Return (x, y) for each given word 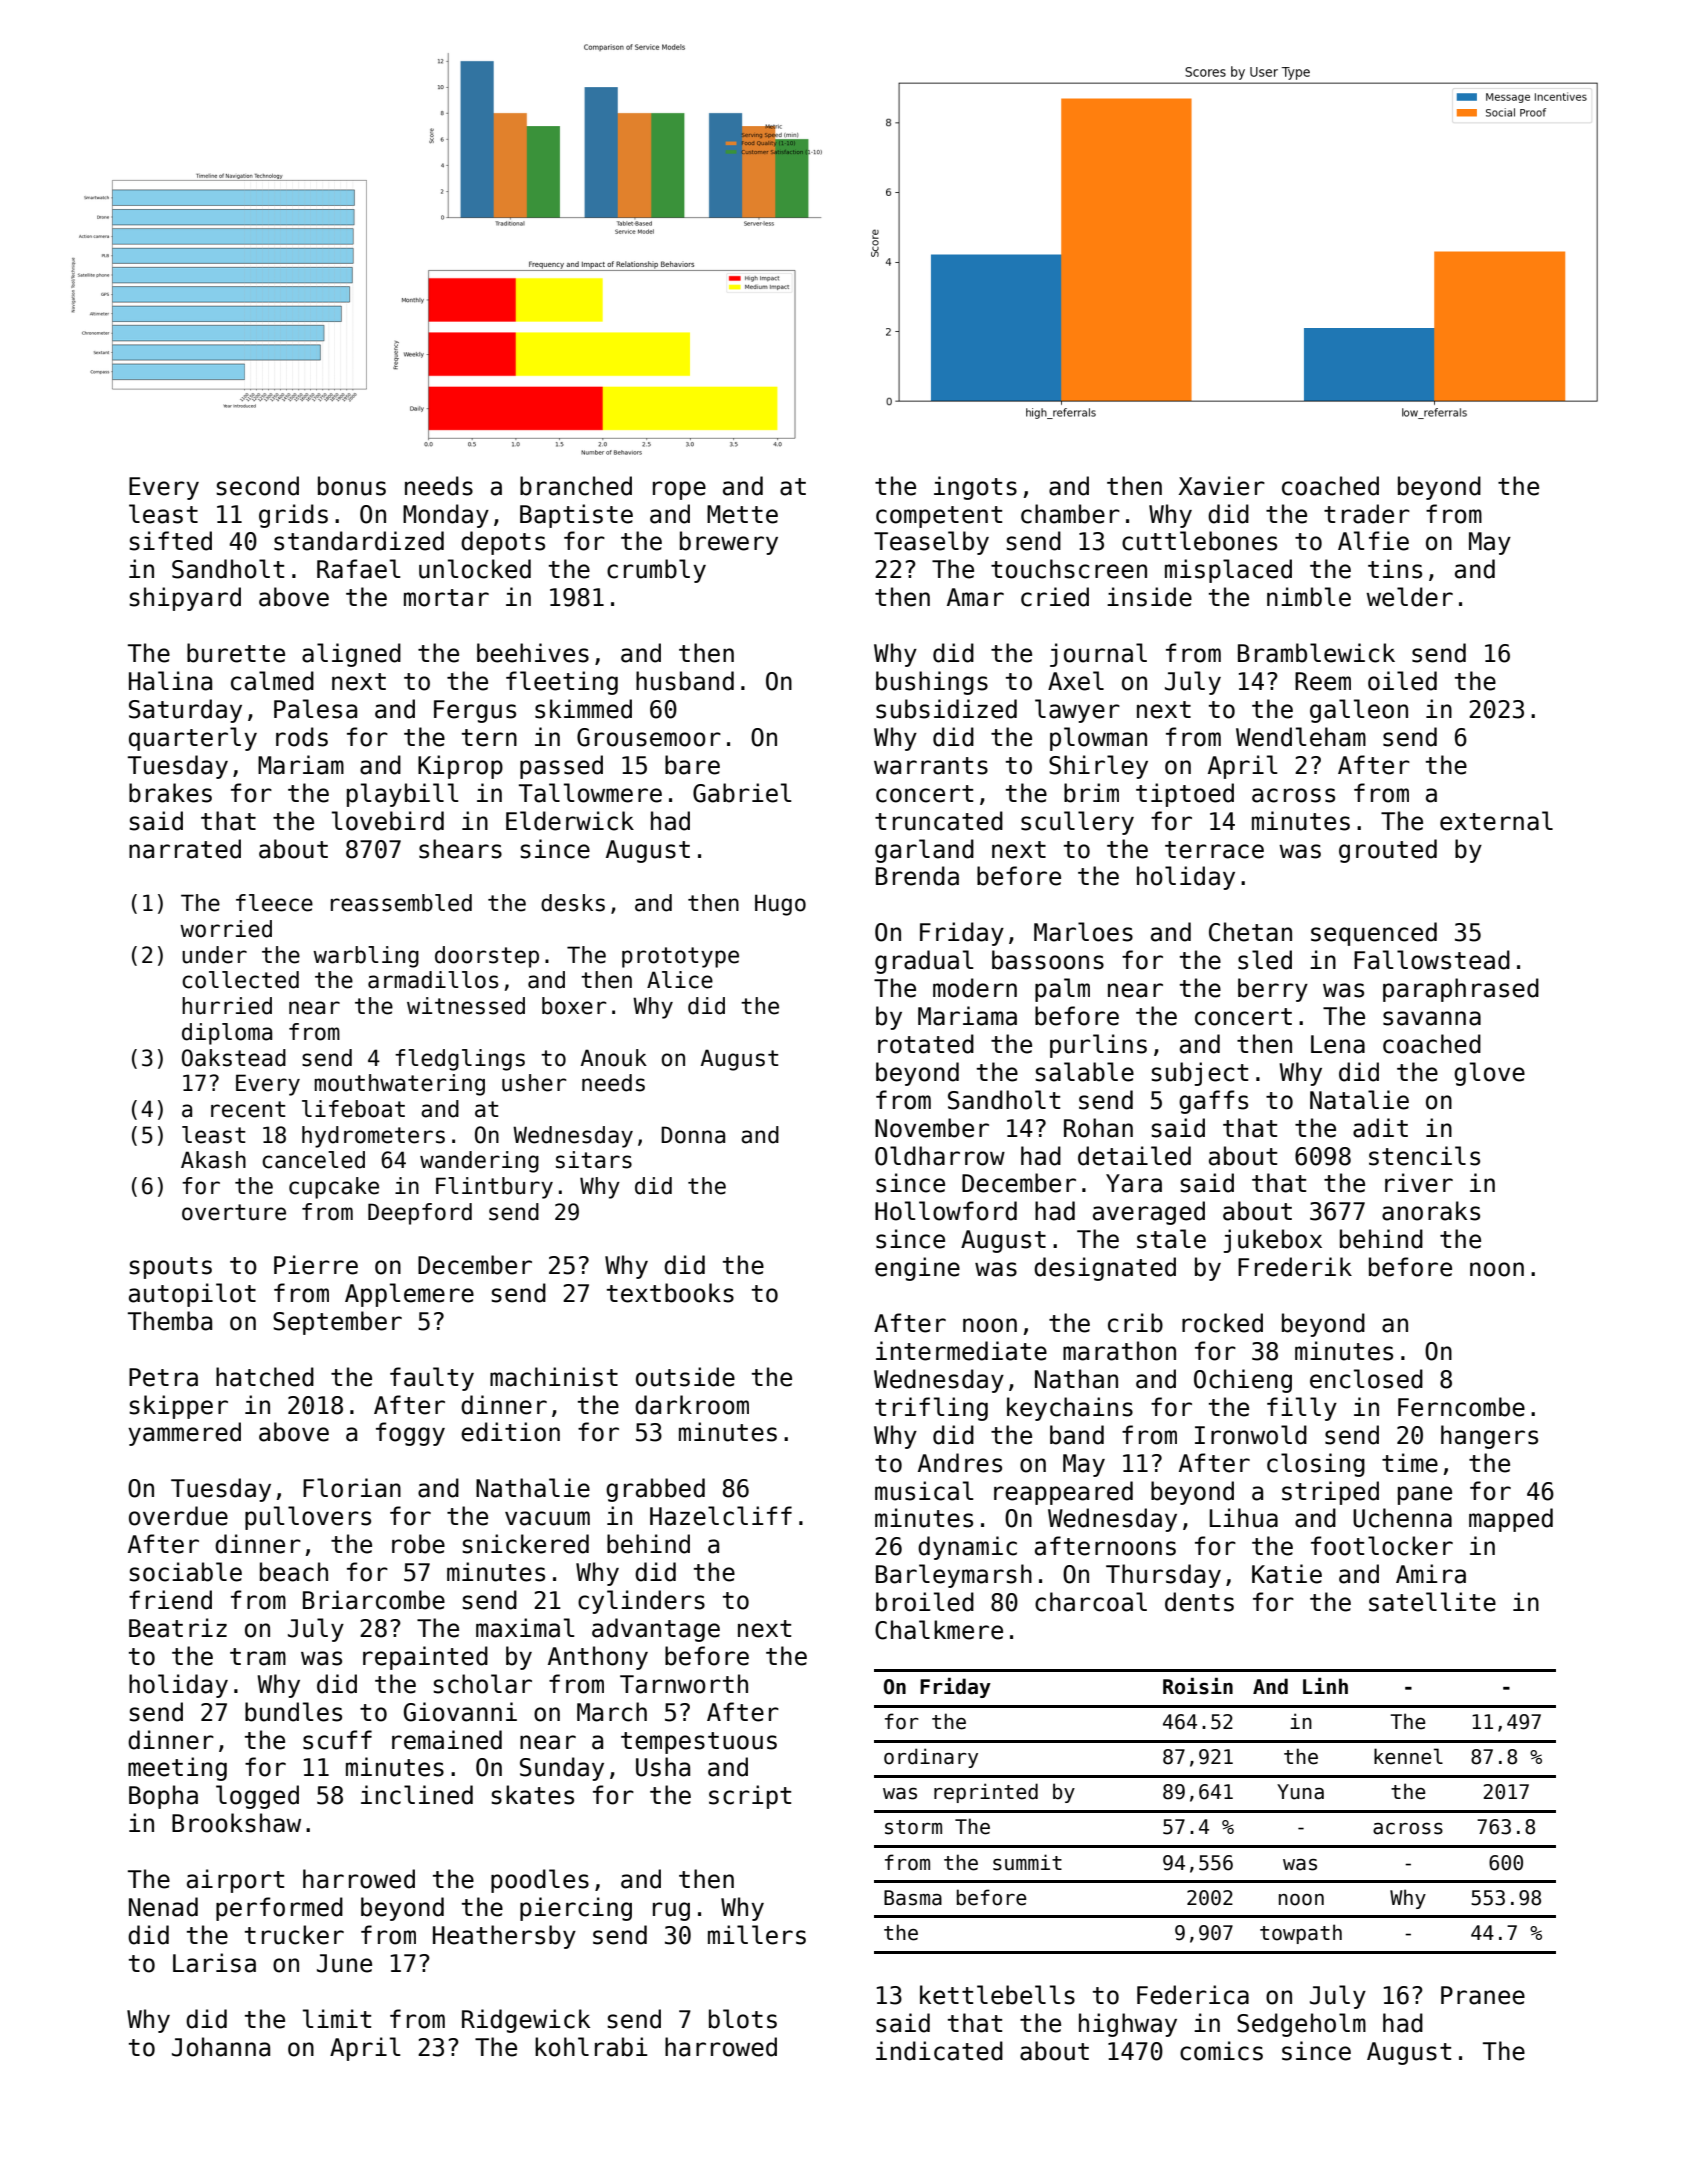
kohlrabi (591, 2047)
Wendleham (1301, 737)
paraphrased (1461, 990)
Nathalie (533, 1488)
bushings (932, 683)
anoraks (1431, 1211)
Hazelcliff (721, 1516)
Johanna (221, 2047)
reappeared (1063, 1493)
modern (975, 988)
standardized (359, 541)
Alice (680, 980)
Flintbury (494, 1188)
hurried (227, 1006)
